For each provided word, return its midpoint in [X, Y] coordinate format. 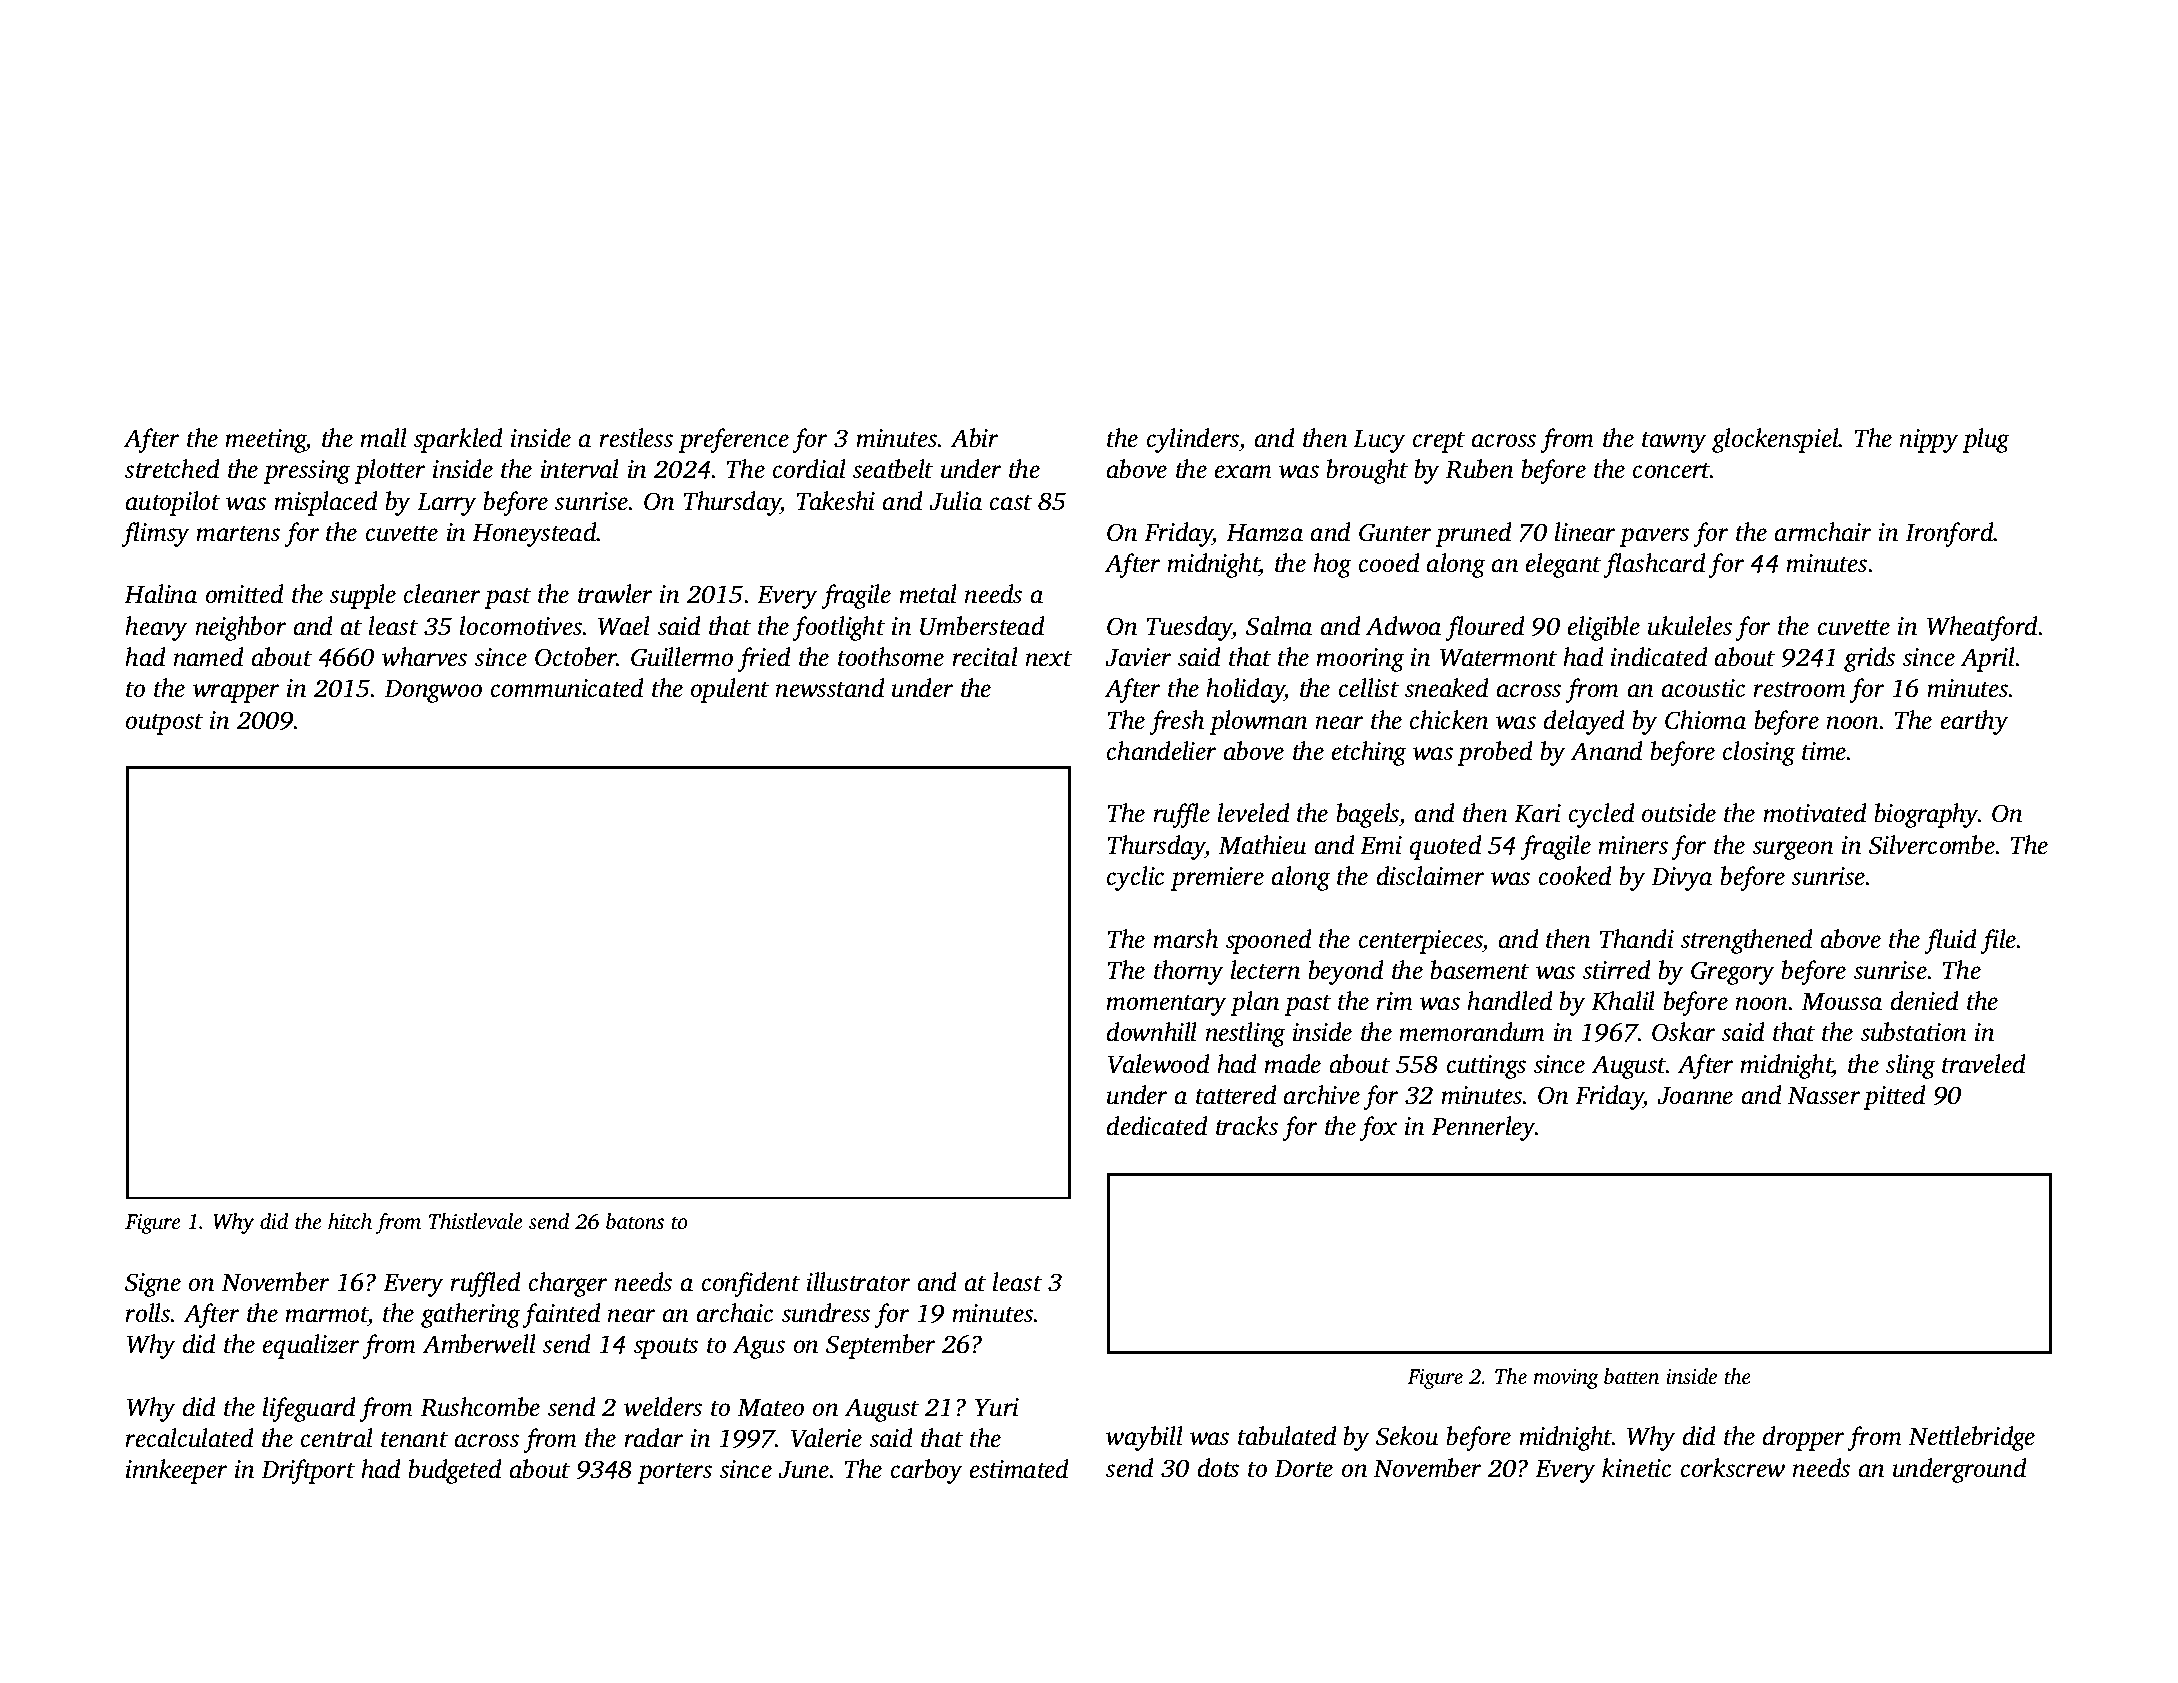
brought [1367, 471]
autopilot [173, 503]
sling [1911, 1066]
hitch [350, 1221]
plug [1986, 440]
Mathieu [1262, 845]
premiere [1217, 879]
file [1999, 941]
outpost [164, 724]
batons [635, 1221]
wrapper [236, 693]
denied [1925, 1001]
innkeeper [176, 1471]
